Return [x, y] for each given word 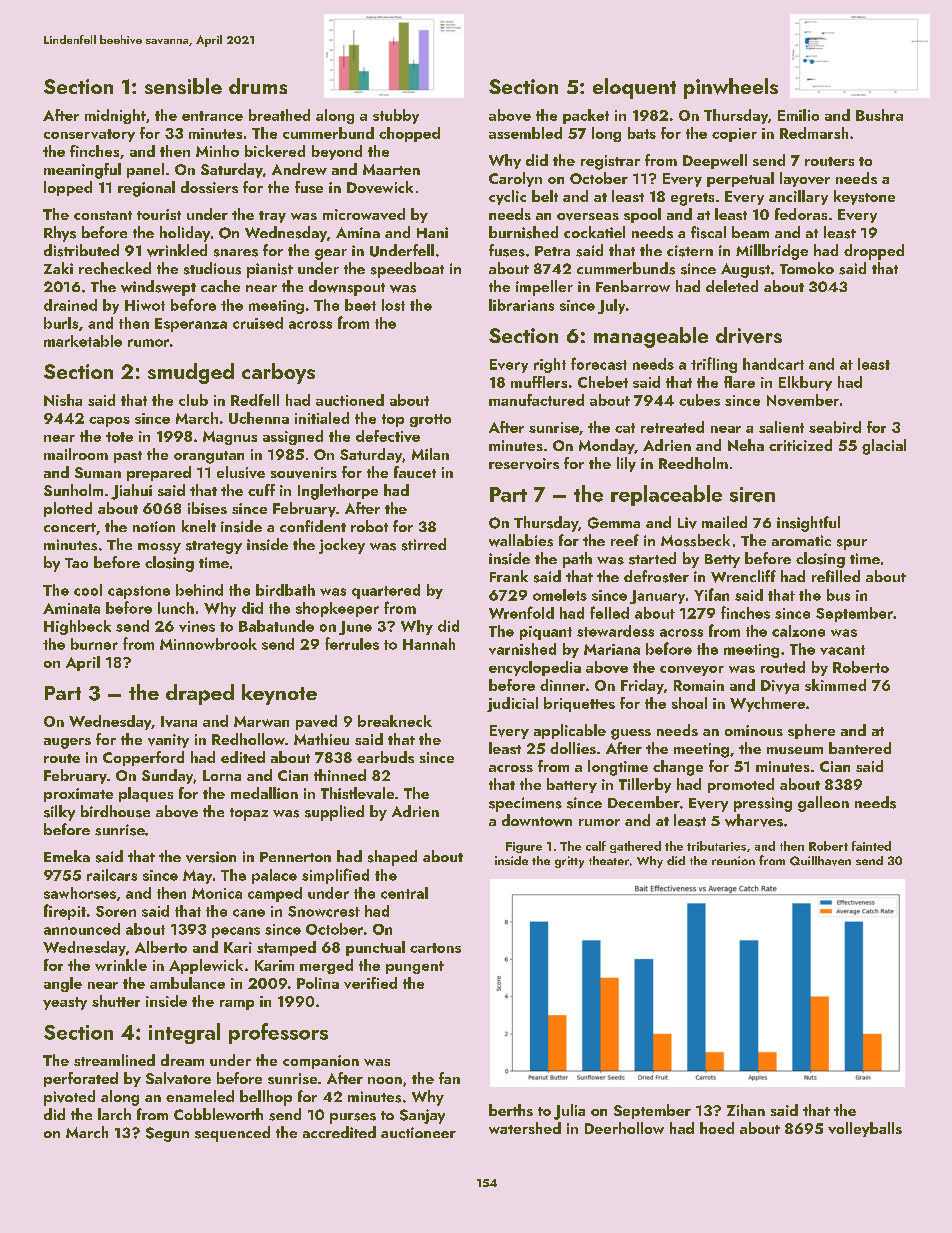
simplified [335, 876]
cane [249, 913]
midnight [115, 116]
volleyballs [865, 1129]
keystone [864, 197]
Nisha [63, 400]
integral [184, 1033]
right [550, 365]
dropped [874, 252]
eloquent [634, 88]
